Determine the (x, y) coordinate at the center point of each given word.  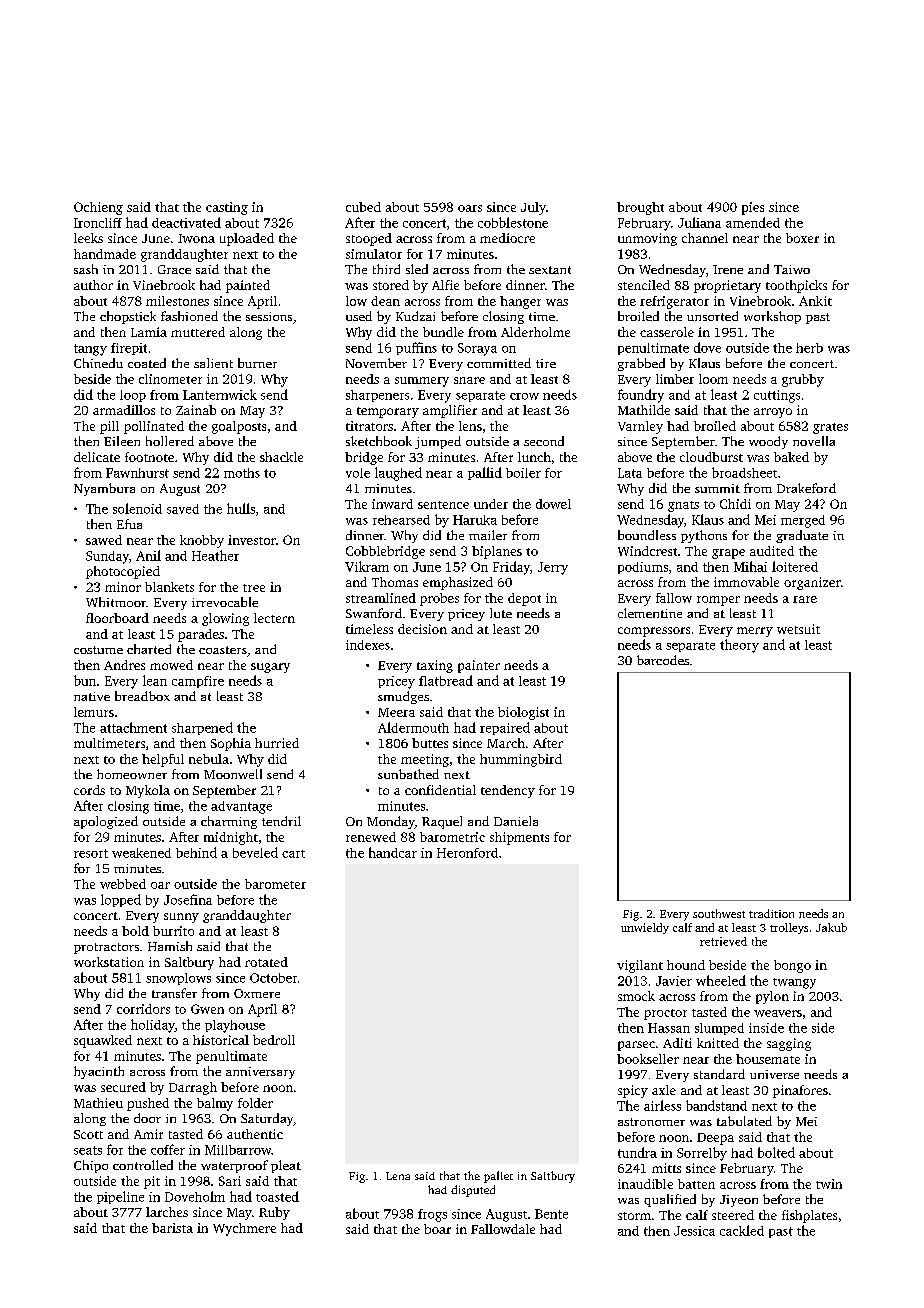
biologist (523, 713)
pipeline (120, 1197)
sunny (181, 918)
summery (422, 382)
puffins (416, 348)
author (93, 285)
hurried (277, 743)
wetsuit (798, 629)
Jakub (831, 927)
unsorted (712, 316)
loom (713, 379)
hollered (170, 441)
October (273, 978)
